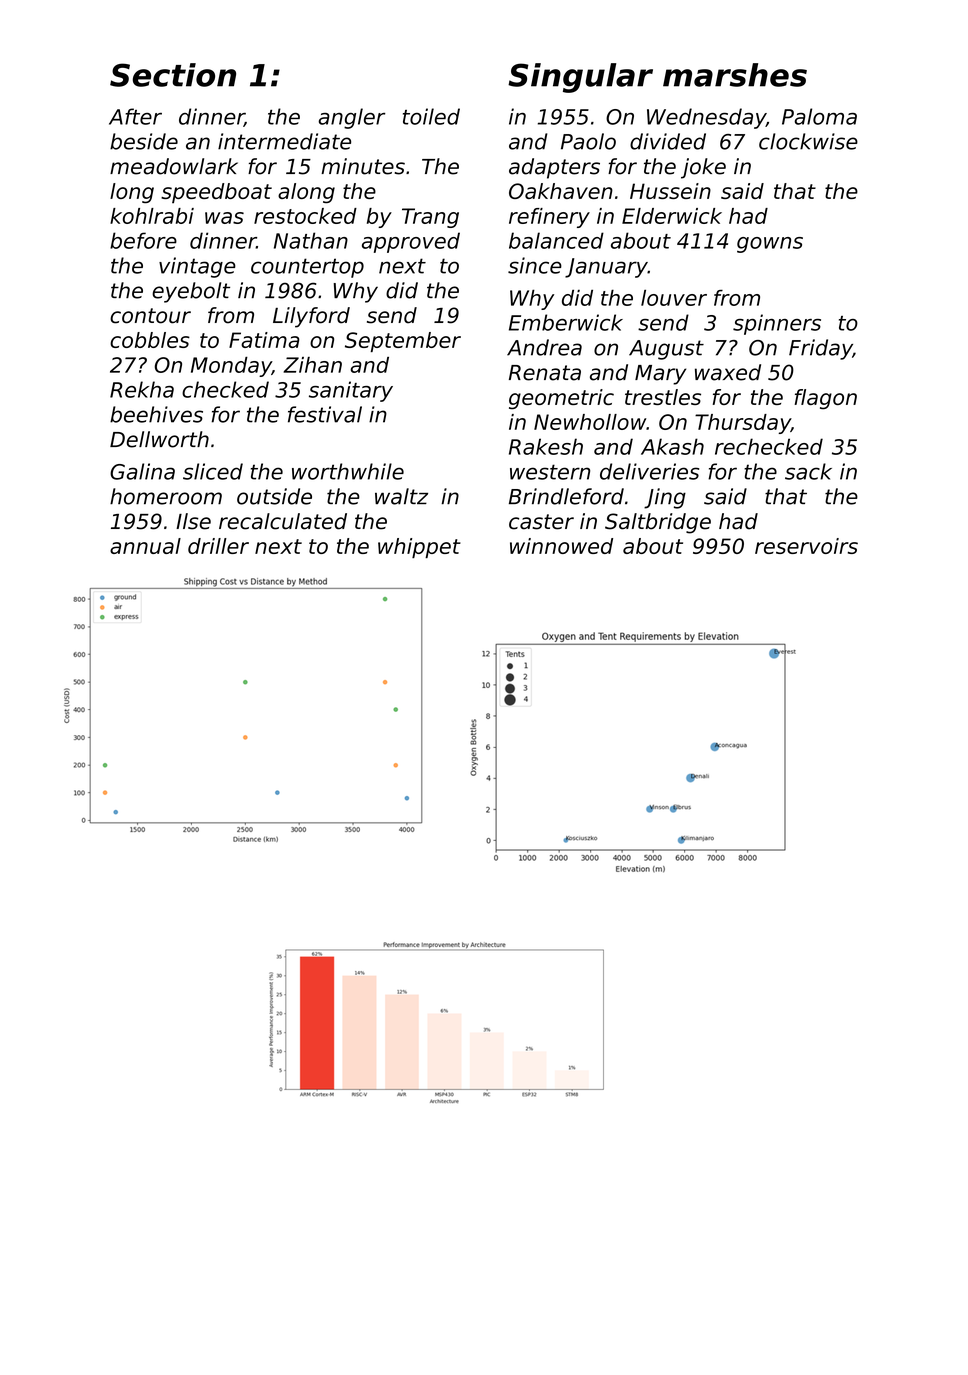 This screenshot has height=1375, width=968. Describe the element at coordinates (660, 375) in the screenshot. I see `Mary` at that location.
